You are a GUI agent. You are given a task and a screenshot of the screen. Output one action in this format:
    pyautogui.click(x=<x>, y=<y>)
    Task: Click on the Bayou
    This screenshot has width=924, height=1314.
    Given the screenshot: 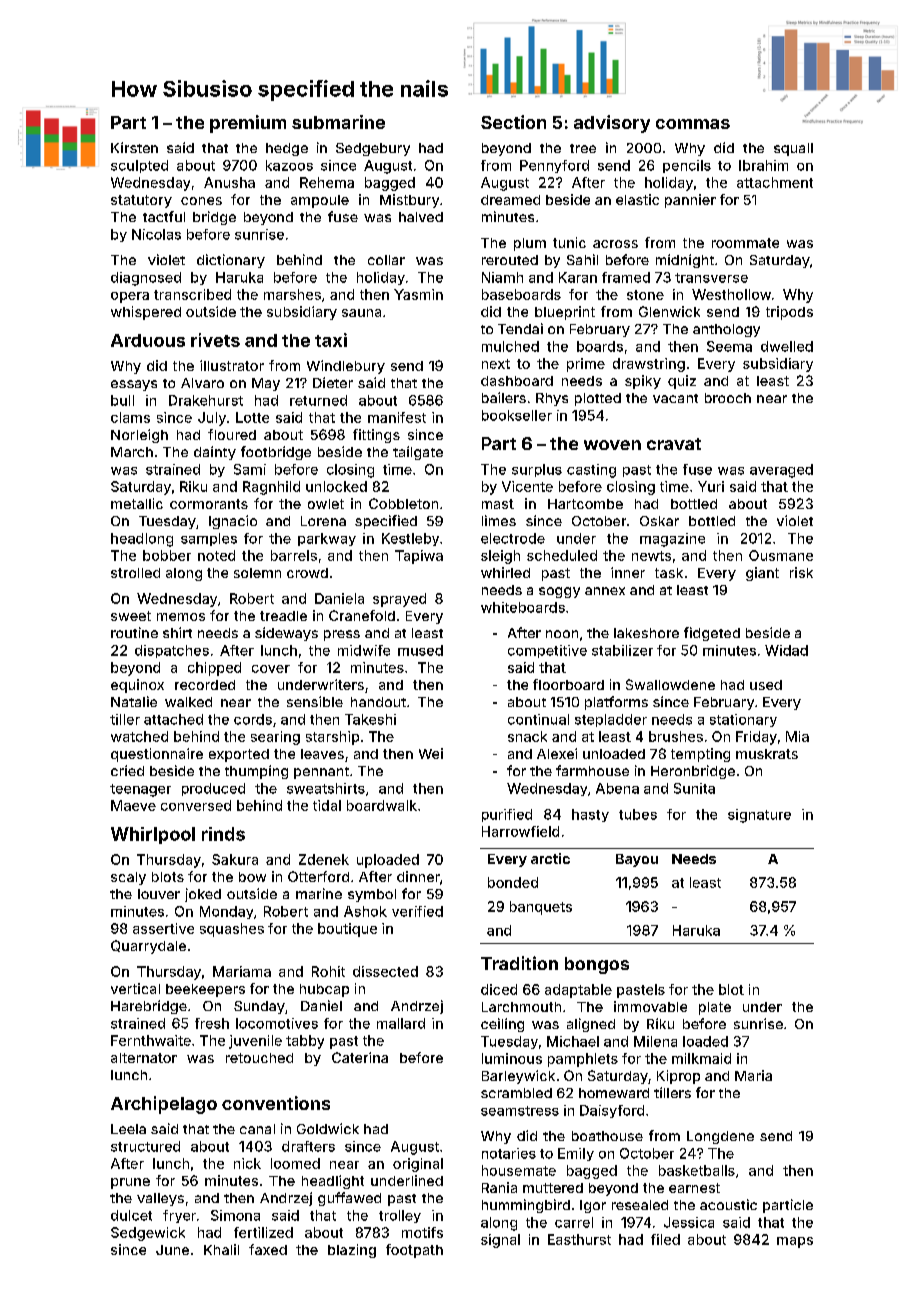 What is the action you would take?
    pyautogui.click(x=637, y=860)
